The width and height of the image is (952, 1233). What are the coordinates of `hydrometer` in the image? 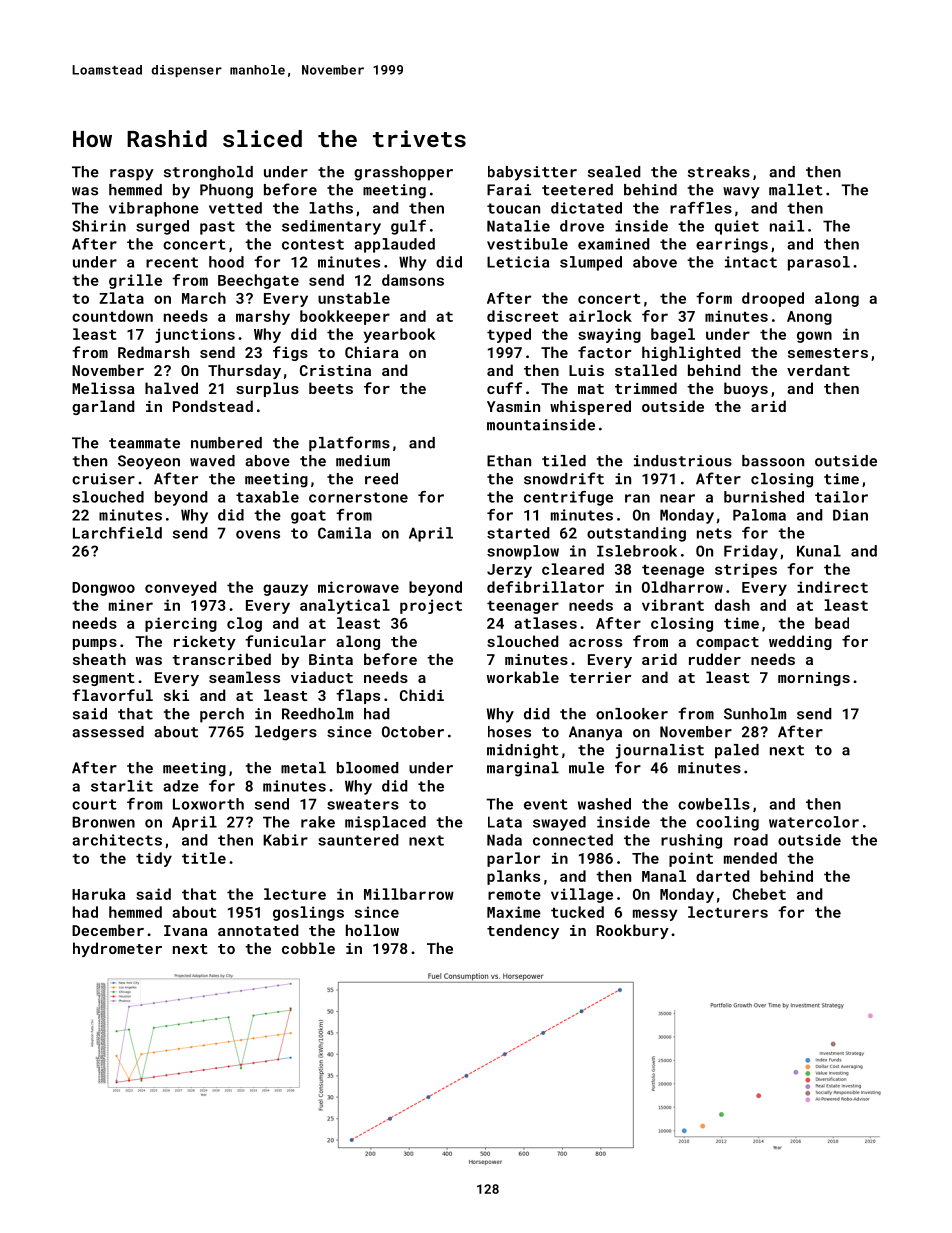 It's located at (117, 949).
